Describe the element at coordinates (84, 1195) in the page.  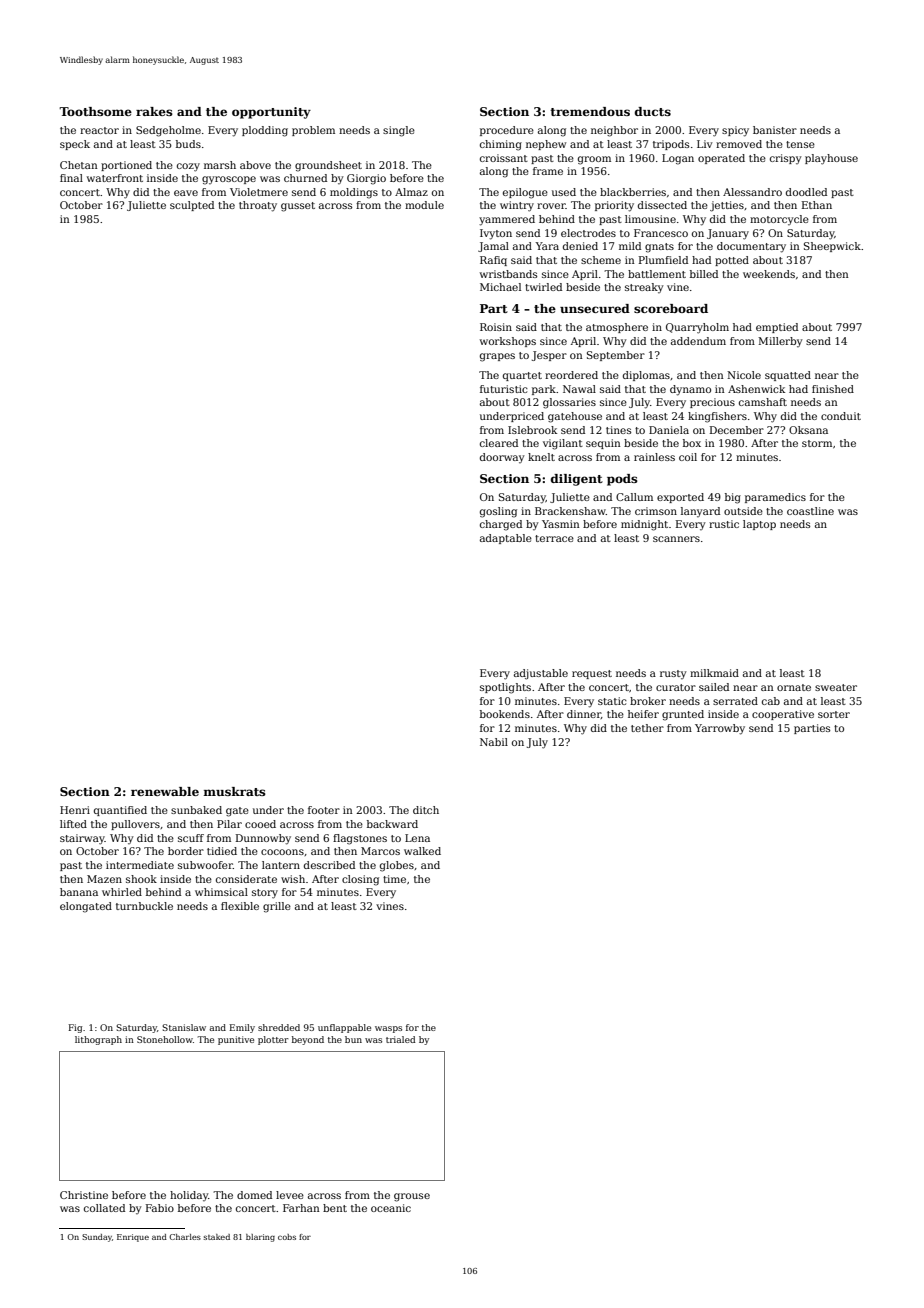
I see `Christine` at that location.
